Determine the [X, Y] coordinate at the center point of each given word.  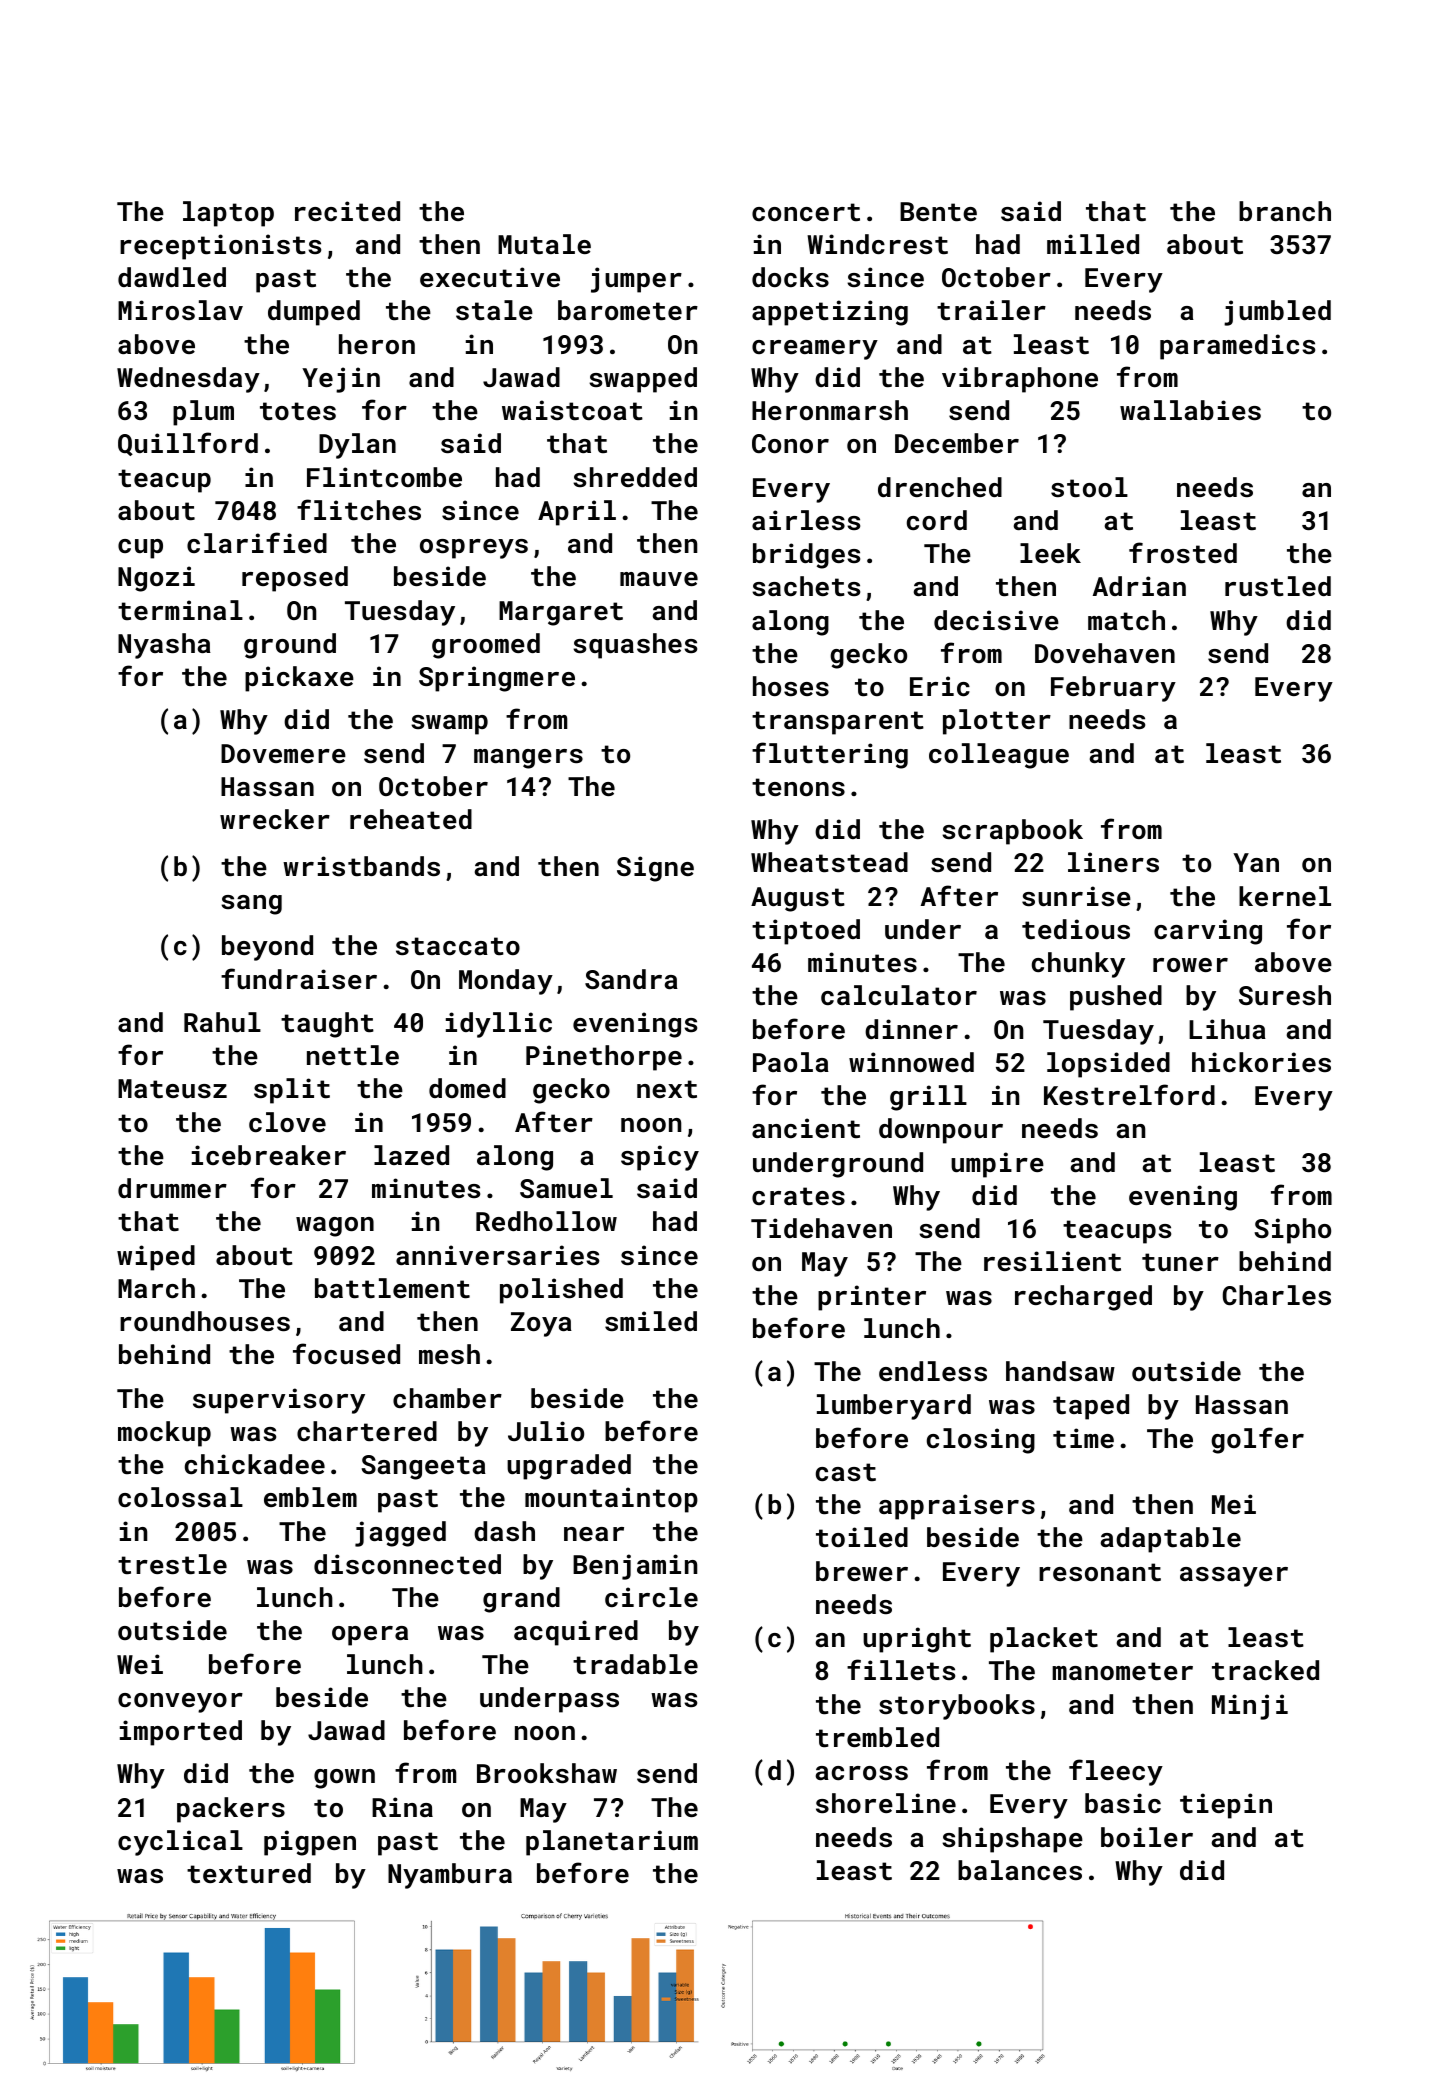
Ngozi [156, 579]
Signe [655, 869]
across [862, 1773]
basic [1123, 1803]
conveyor [180, 1703]
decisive [996, 620]
